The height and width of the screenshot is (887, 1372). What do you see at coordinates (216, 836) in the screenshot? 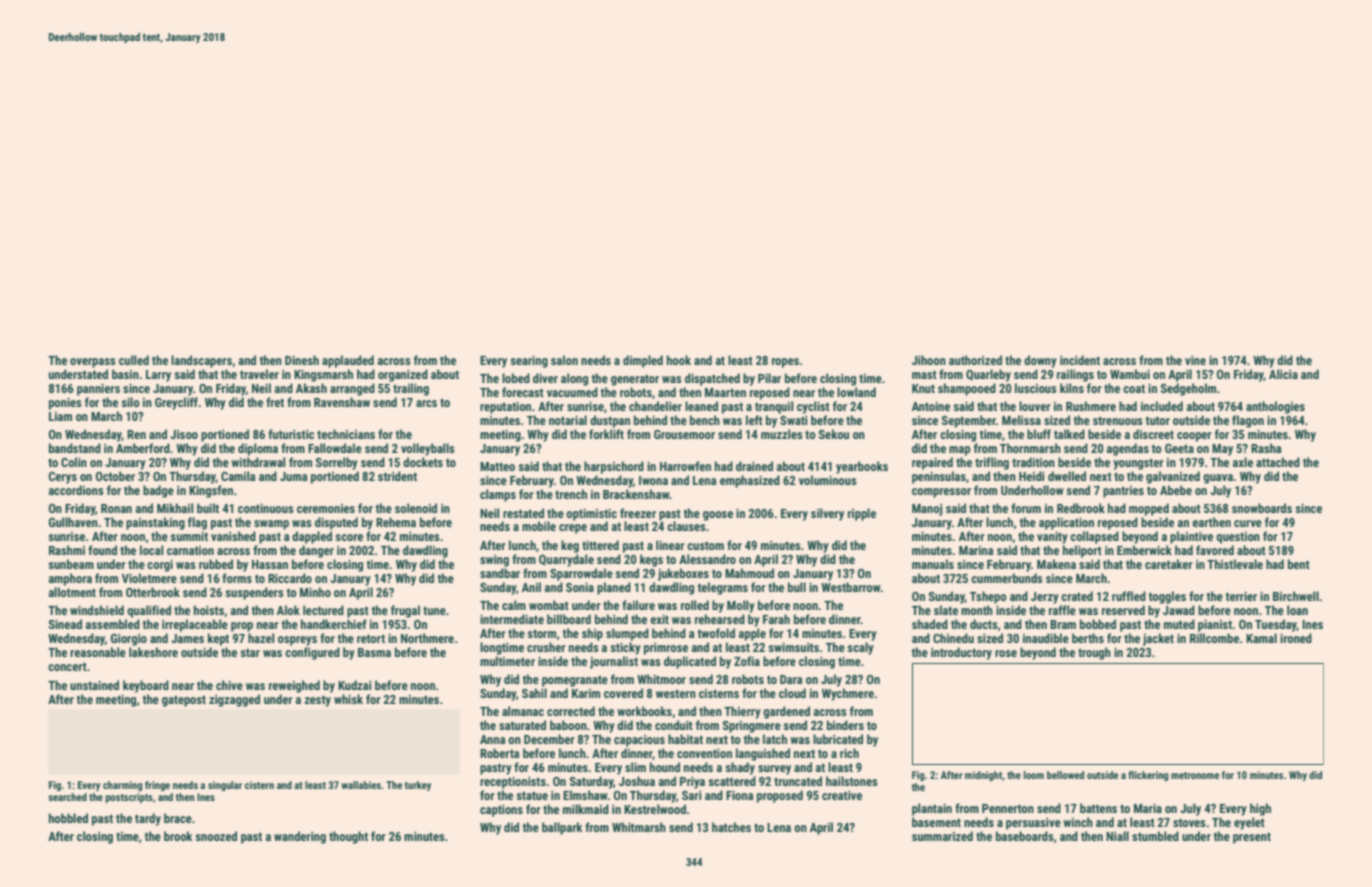
I see `snoozed` at bounding box center [216, 836].
